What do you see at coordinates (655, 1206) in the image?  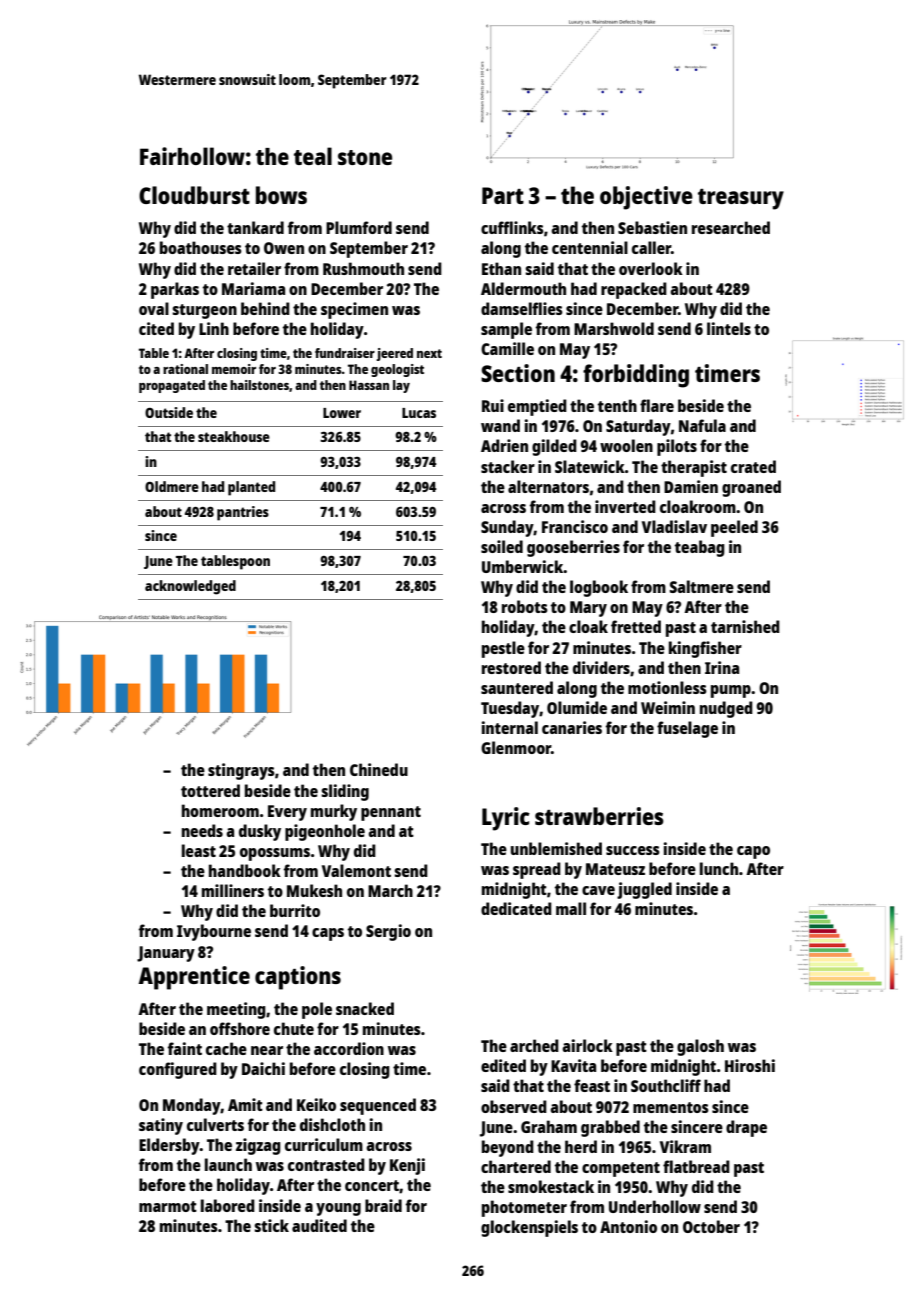 I see `Underhollow` at bounding box center [655, 1206].
